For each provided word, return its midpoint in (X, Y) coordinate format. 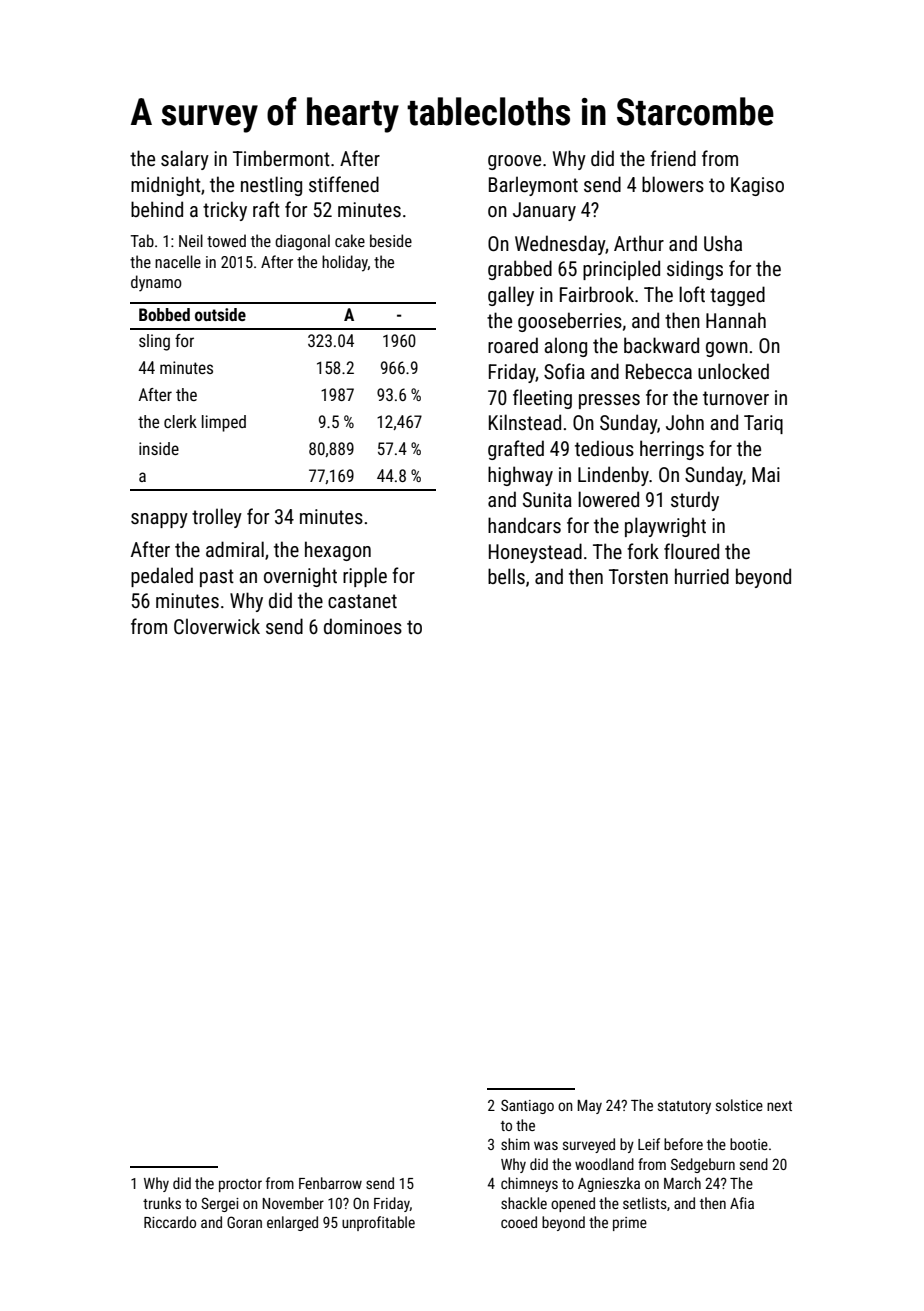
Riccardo (170, 1222)
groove (514, 162)
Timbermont (281, 158)
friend (673, 158)
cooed (519, 1222)
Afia (742, 1203)
